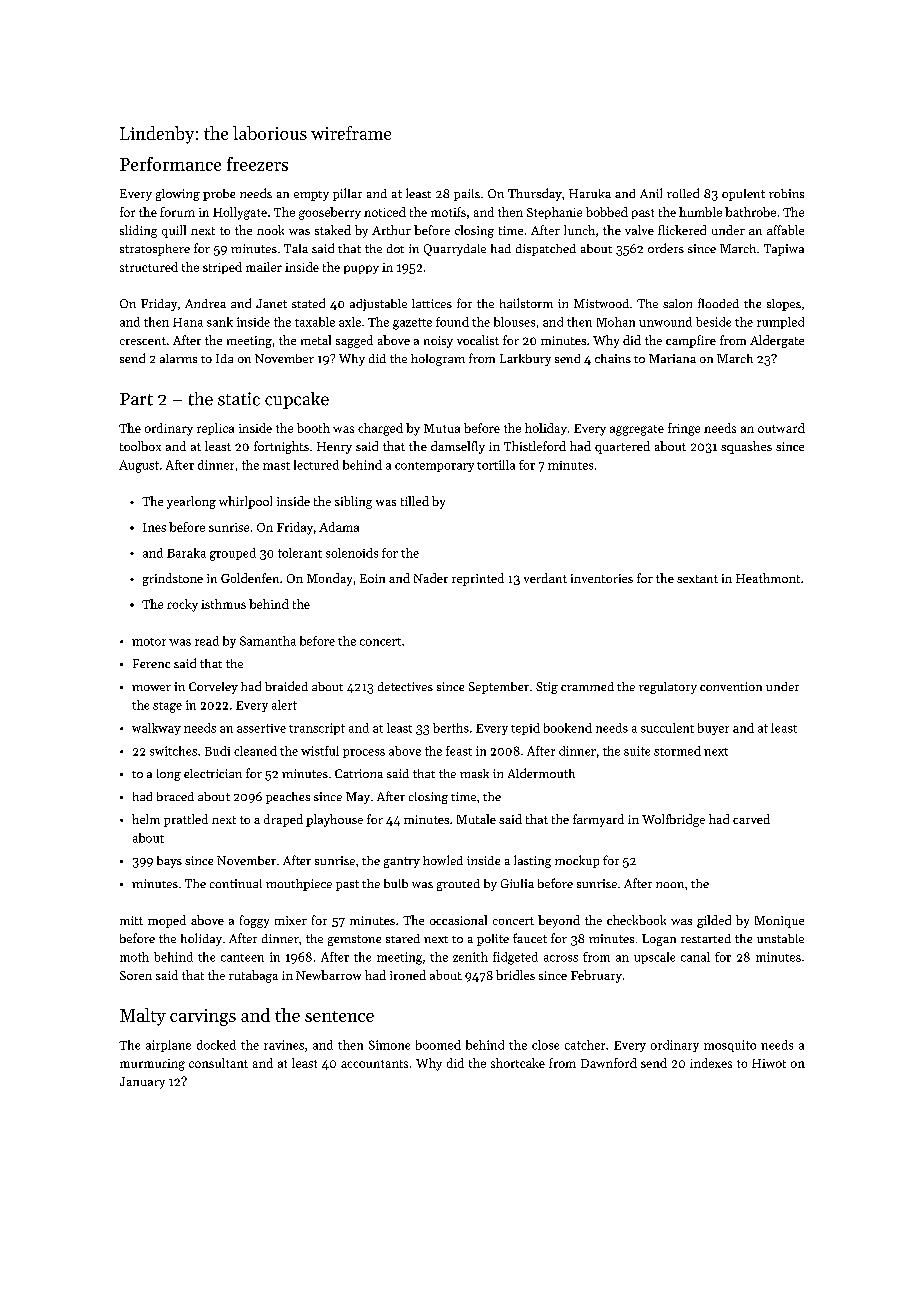  I want to click on fortnights, so click(281, 447).
